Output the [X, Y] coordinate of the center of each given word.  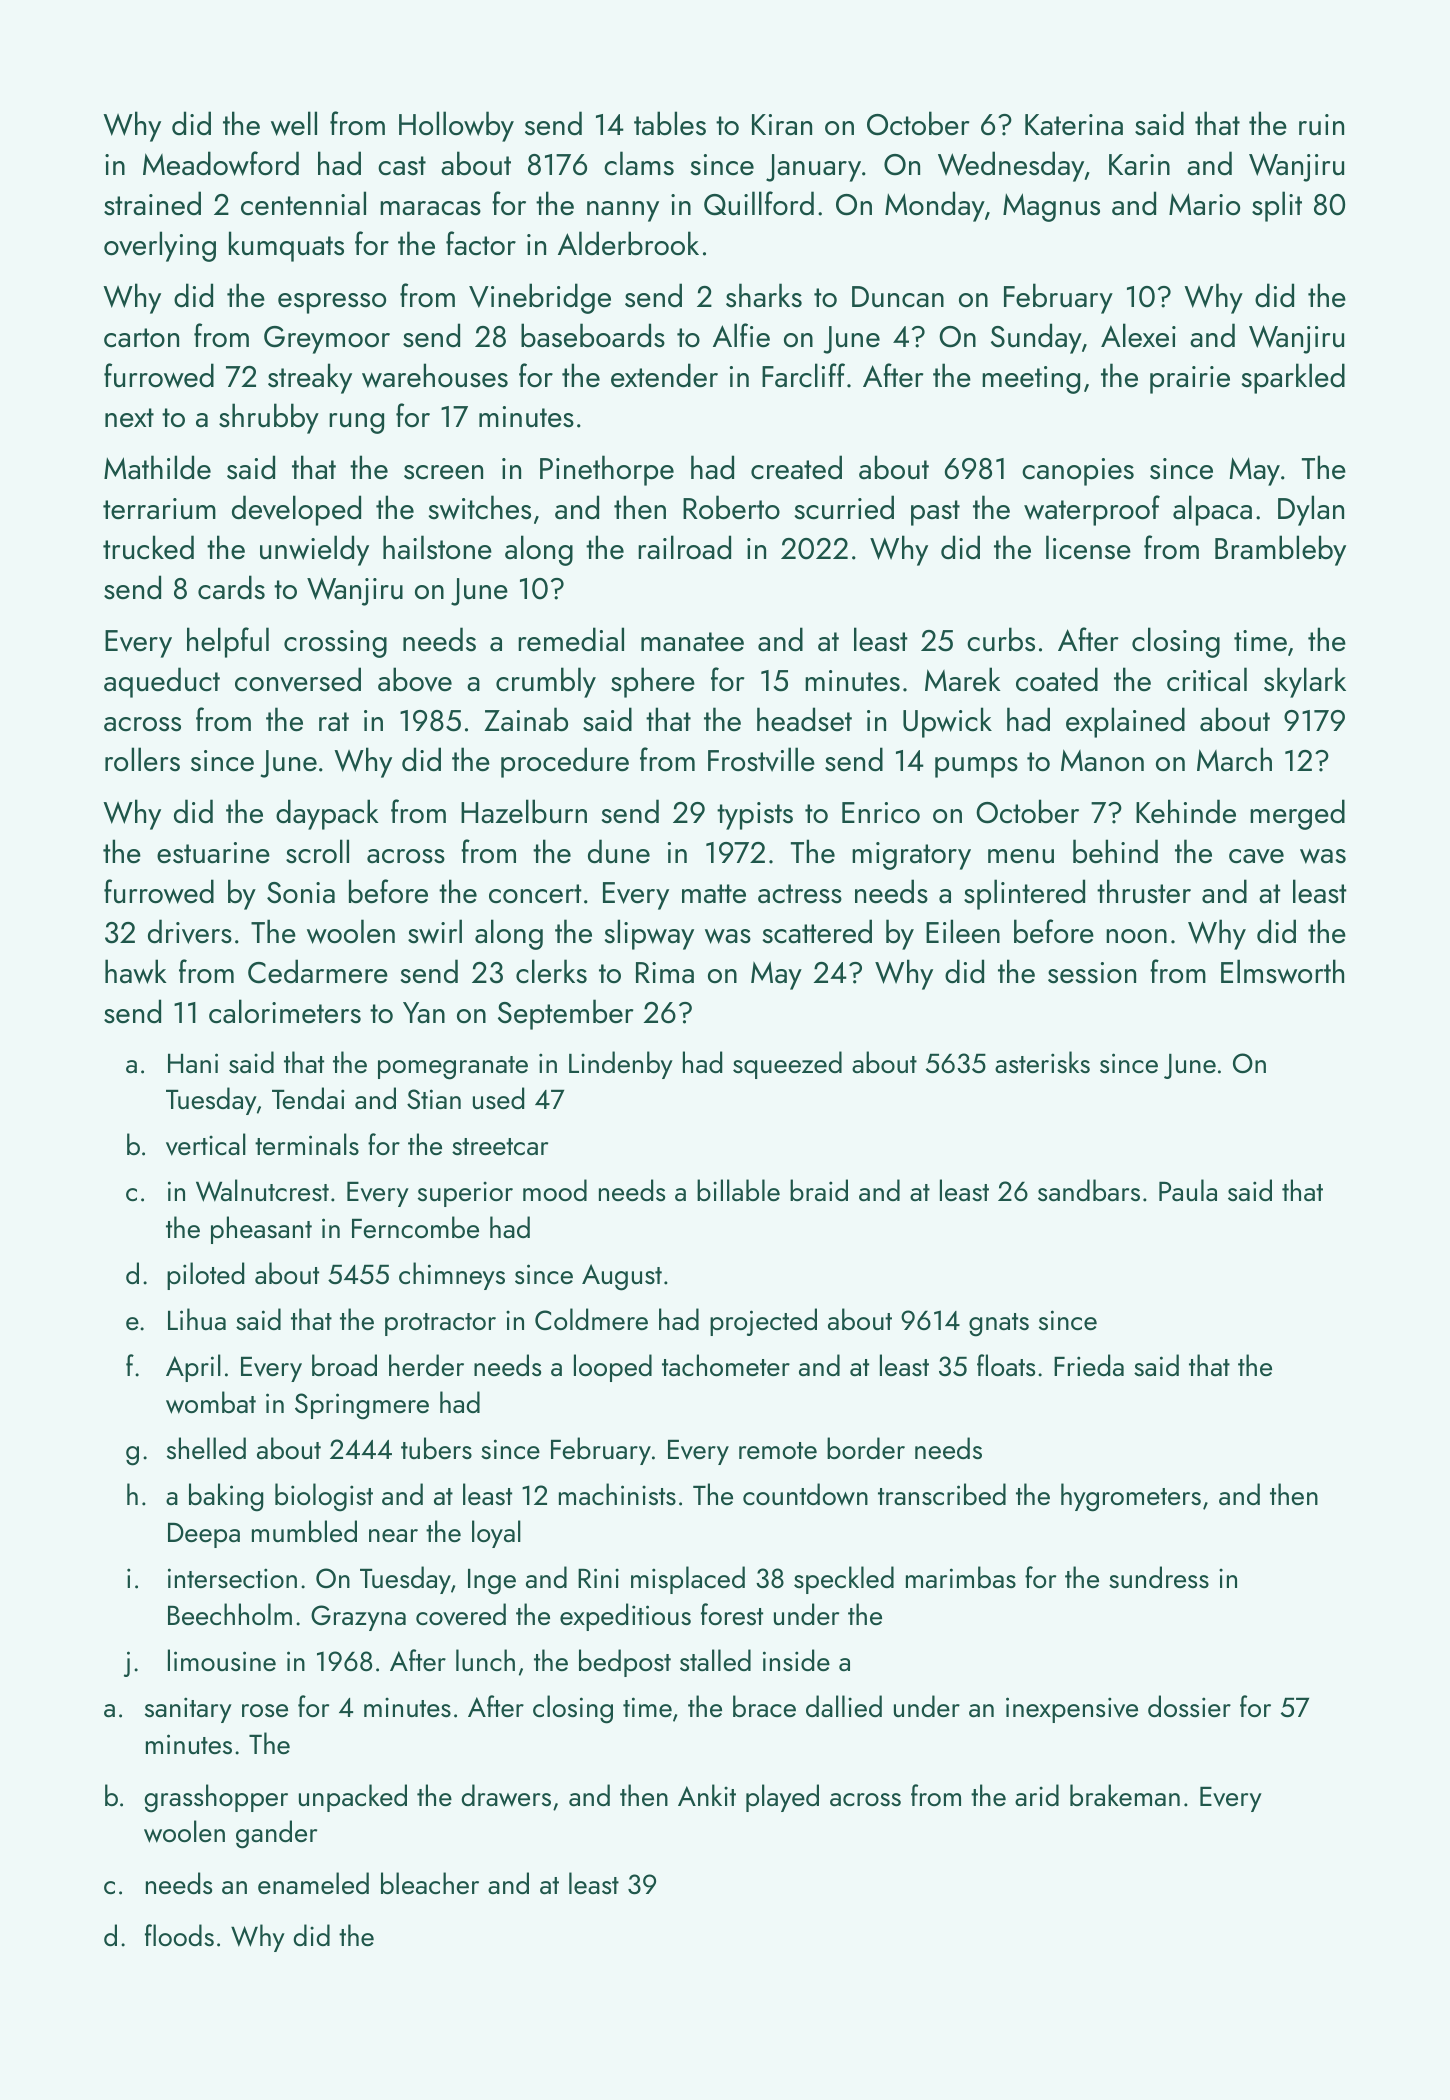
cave [1256, 856]
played [782, 1798]
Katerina [1074, 125]
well [294, 123]
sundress [1159, 1577]
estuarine [213, 853]
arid [1037, 1795]
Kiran [782, 125]
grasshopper [216, 1798]
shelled [206, 1448]
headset [804, 719]
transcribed [942, 1494]
